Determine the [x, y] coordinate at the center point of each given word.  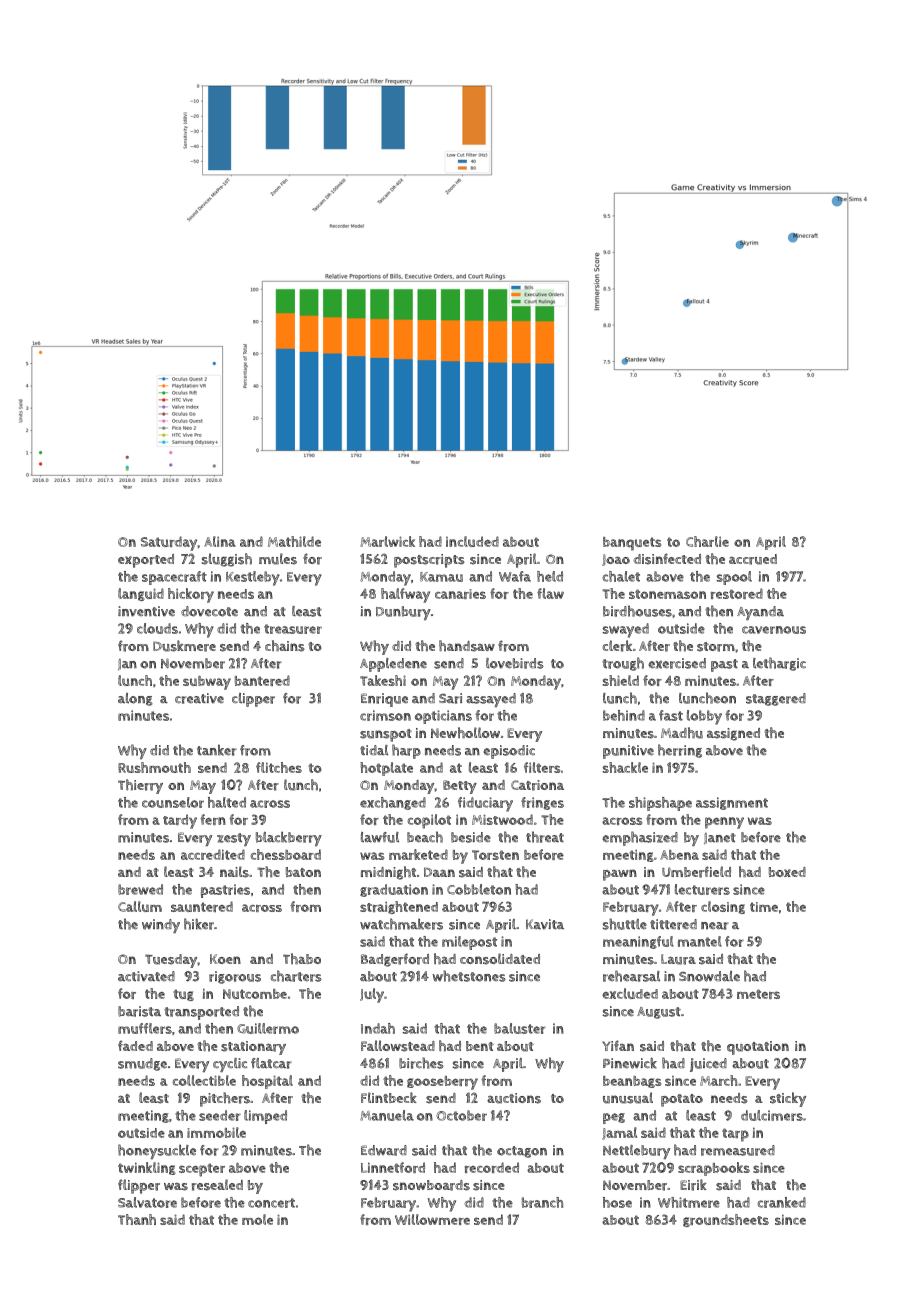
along [135, 699]
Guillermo [268, 1028]
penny [724, 823]
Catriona [537, 785]
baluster [520, 1028]
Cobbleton [479, 889]
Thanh [137, 1219]
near [715, 926]
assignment [732, 803]
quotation [758, 1048]
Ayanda [760, 613]
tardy [180, 821]
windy [161, 926]
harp [406, 751]
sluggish [227, 560]
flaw [550, 593]
